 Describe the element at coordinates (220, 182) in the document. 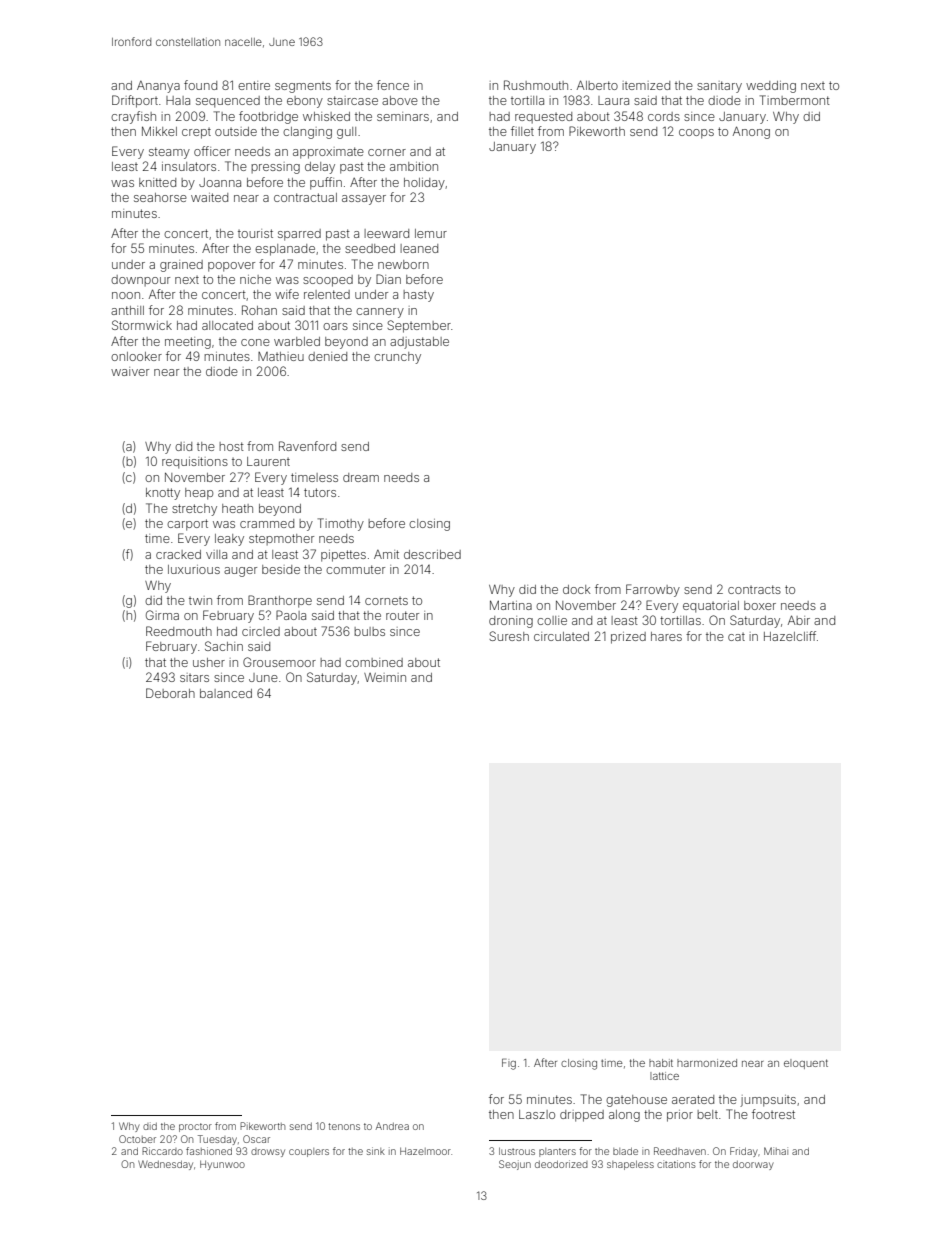

I see `Joanna` at that location.
